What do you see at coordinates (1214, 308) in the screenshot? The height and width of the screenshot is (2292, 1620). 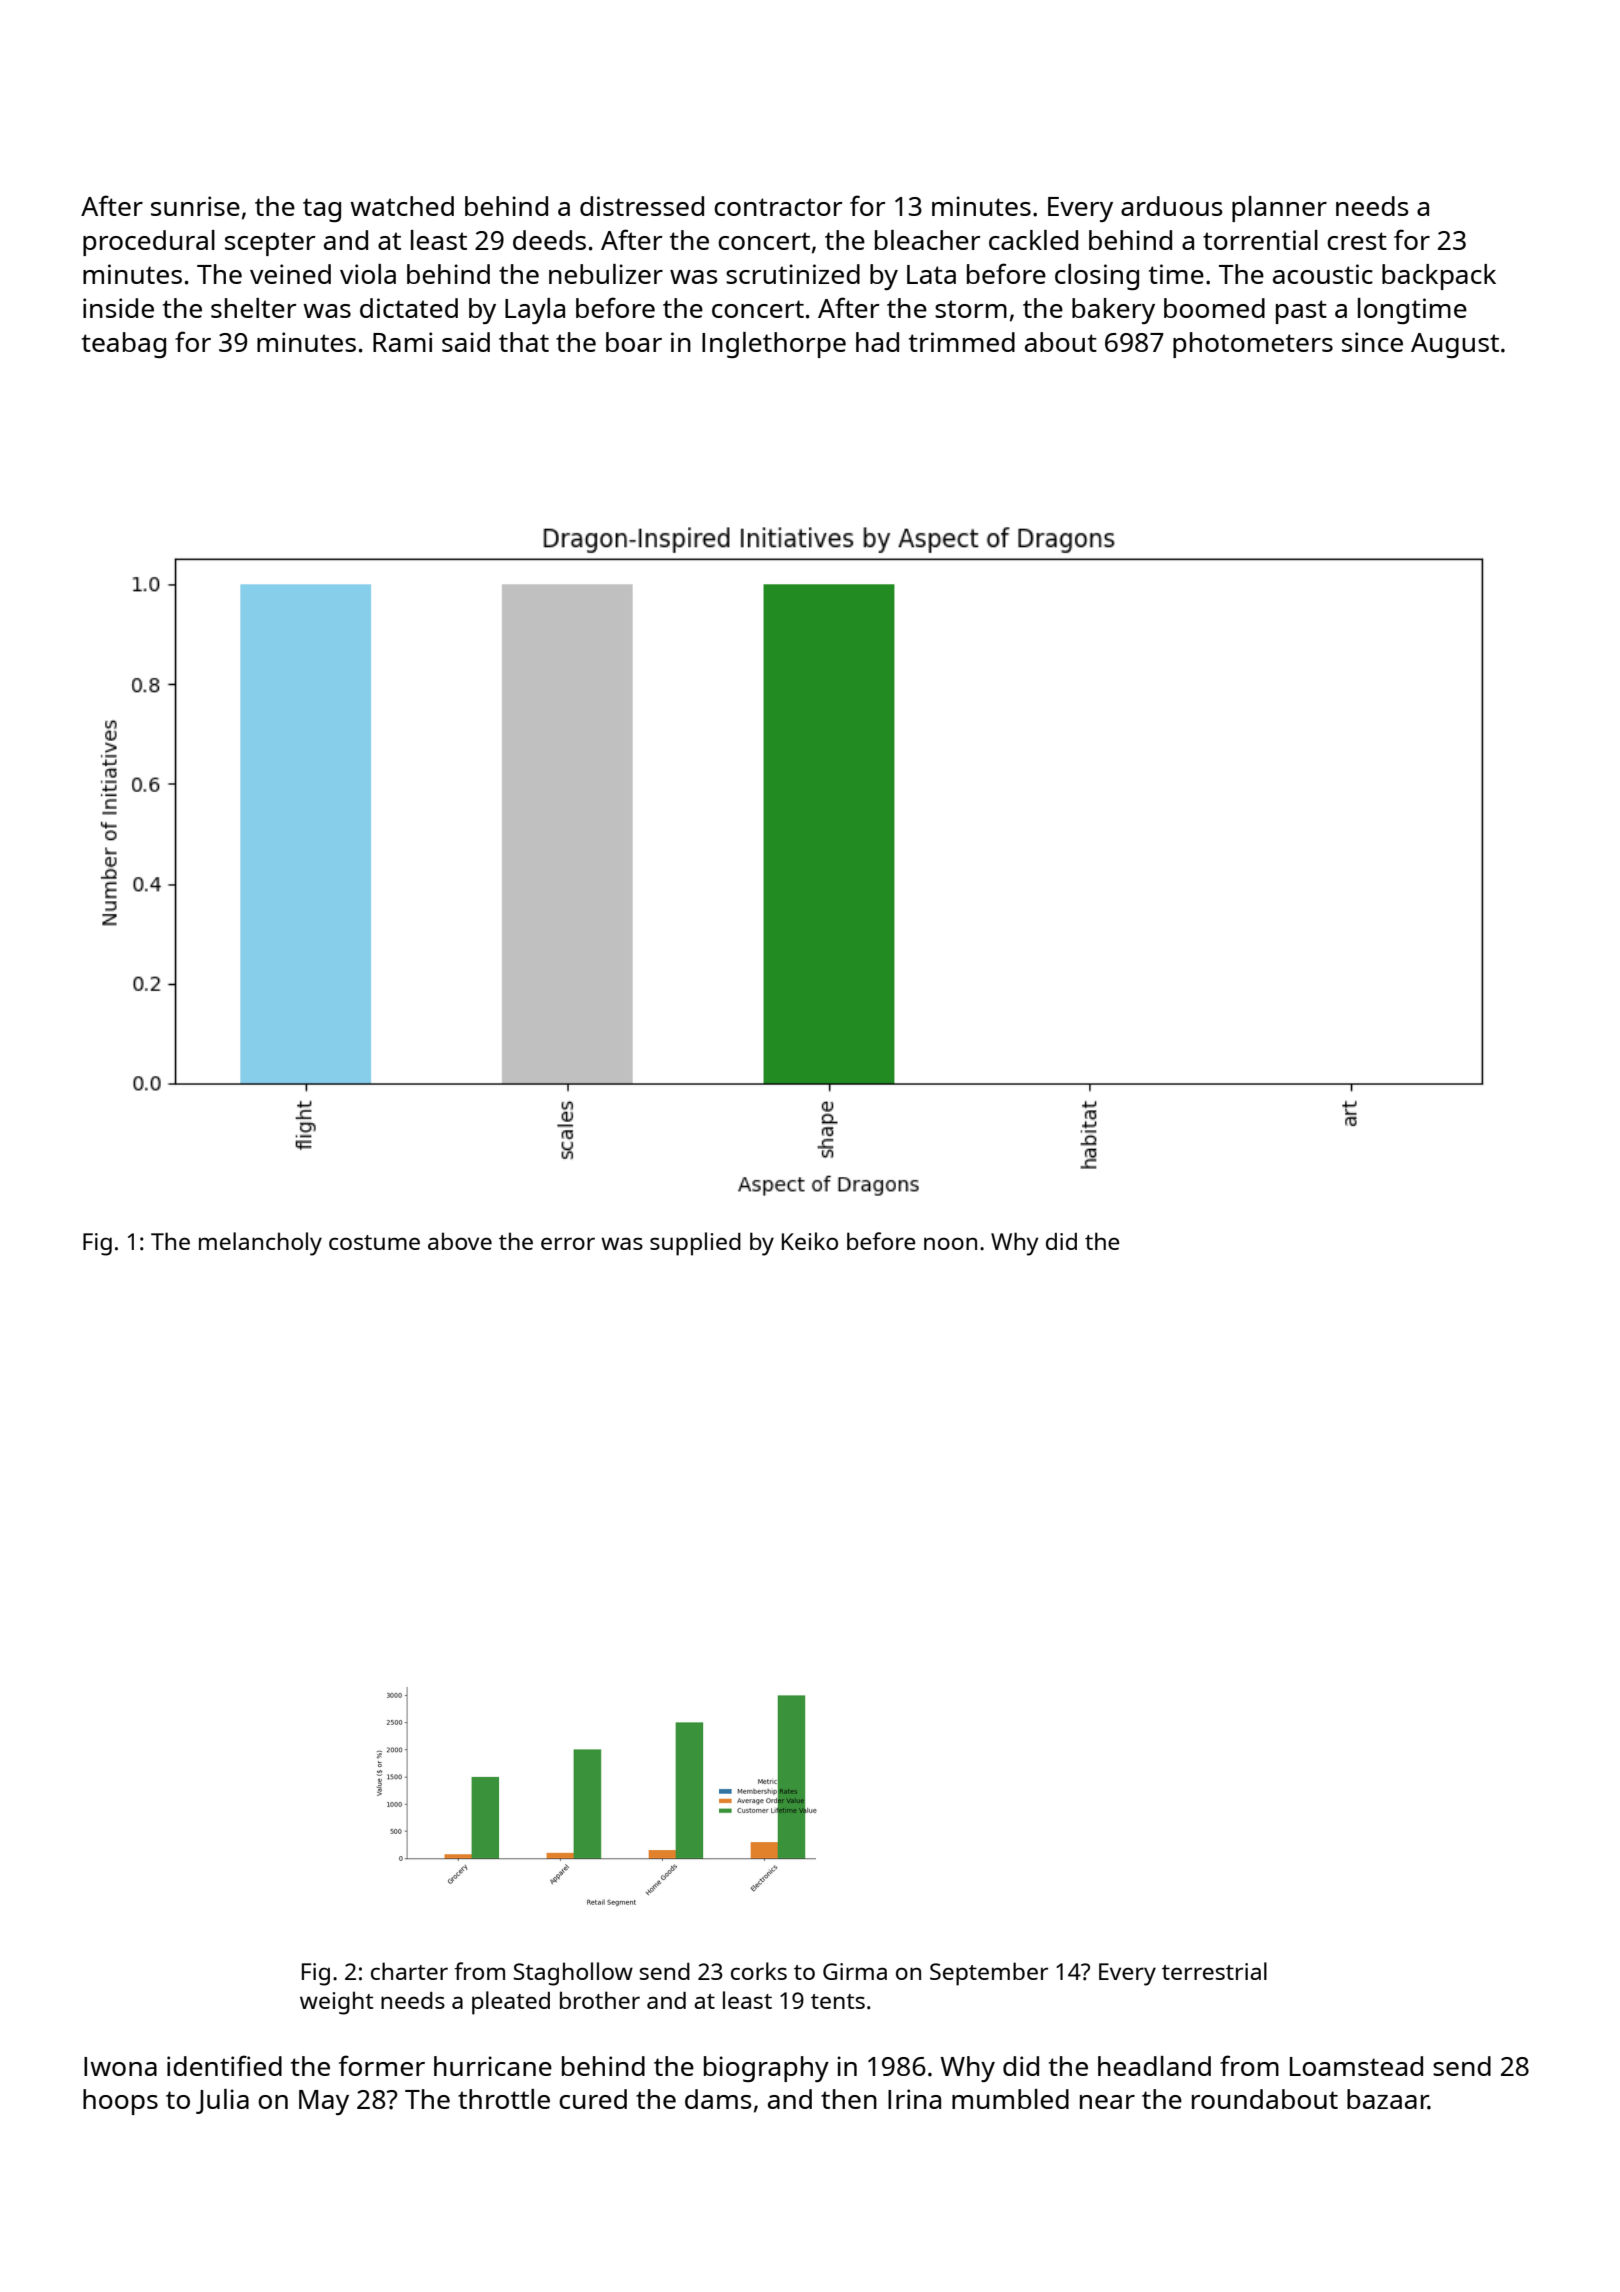 I see `boomed` at bounding box center [1214, 308].
